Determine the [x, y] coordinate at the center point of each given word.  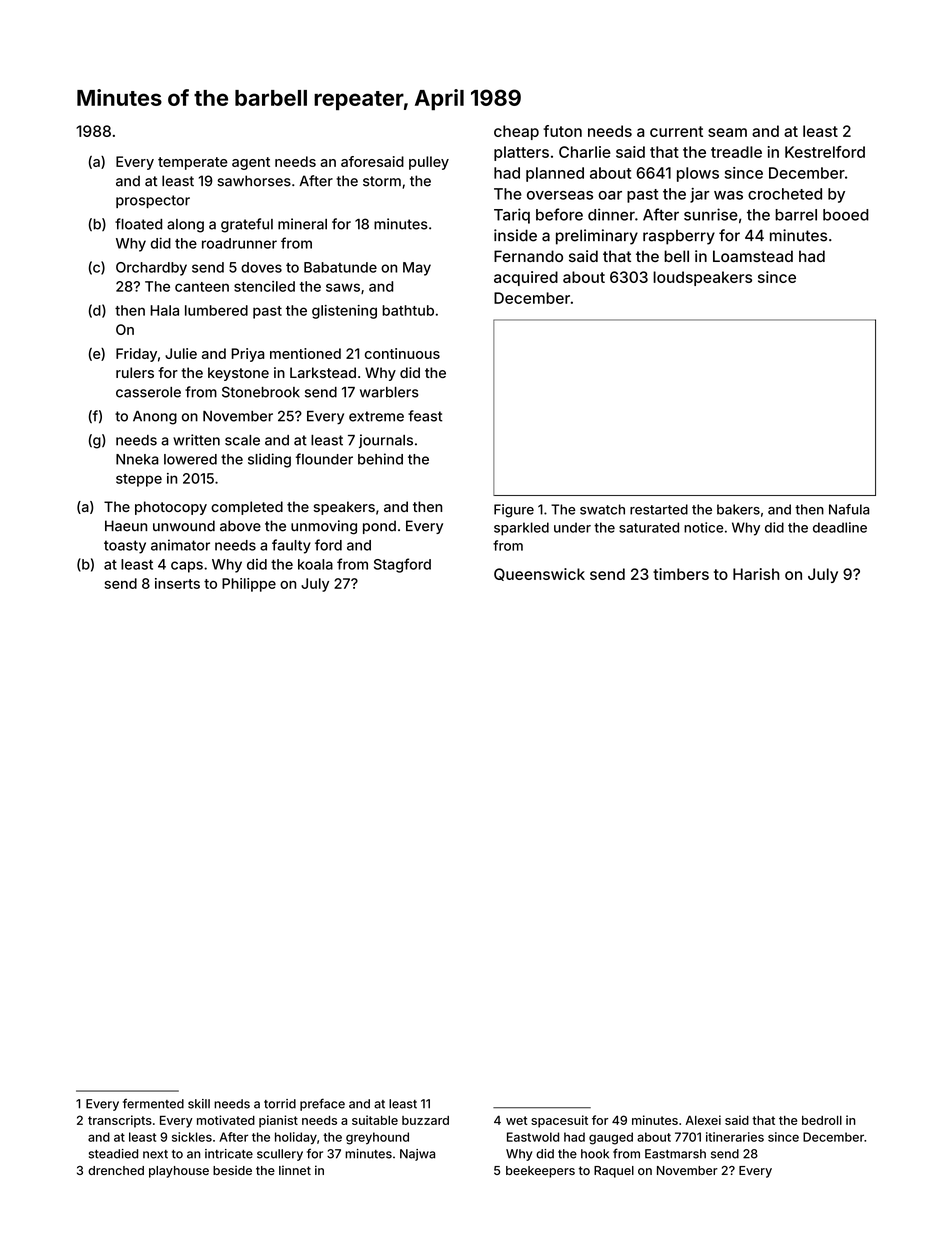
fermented [153, 1103]
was [728, 195]
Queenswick [539, 574]
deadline [840, 527]
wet [517, 1120]
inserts [177, 583]
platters [521, 153]
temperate [193, 163]
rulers [135, 372]
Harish [756, 574]
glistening [344, 312]
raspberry [679, 237]
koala [315, 564]
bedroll [822, 1120]
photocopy [171, 508]
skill [199, 1104]
